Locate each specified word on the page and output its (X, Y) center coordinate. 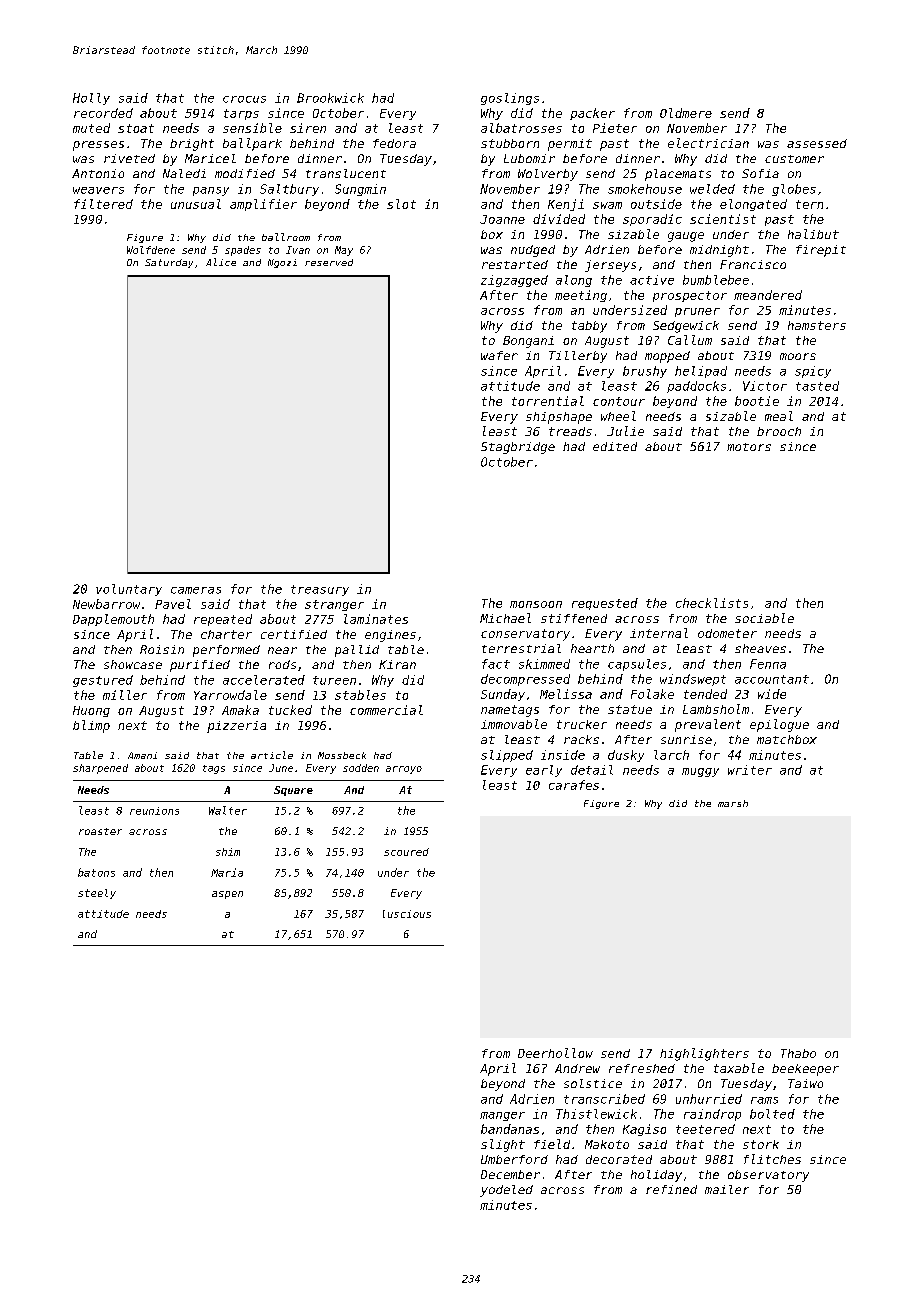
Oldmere (686, 113)
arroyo (404, 770)
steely (97, 894)
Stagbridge (518, 448)
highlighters (704, 1054)
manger (502, 1116)
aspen (227, 895)
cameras (196, 590)
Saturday (169, 263)
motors (749, 447)
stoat (136, 128)
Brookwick (330, 98)
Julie (625, 431)
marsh (733, 803)
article (272, 755)
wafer (499, 355)
